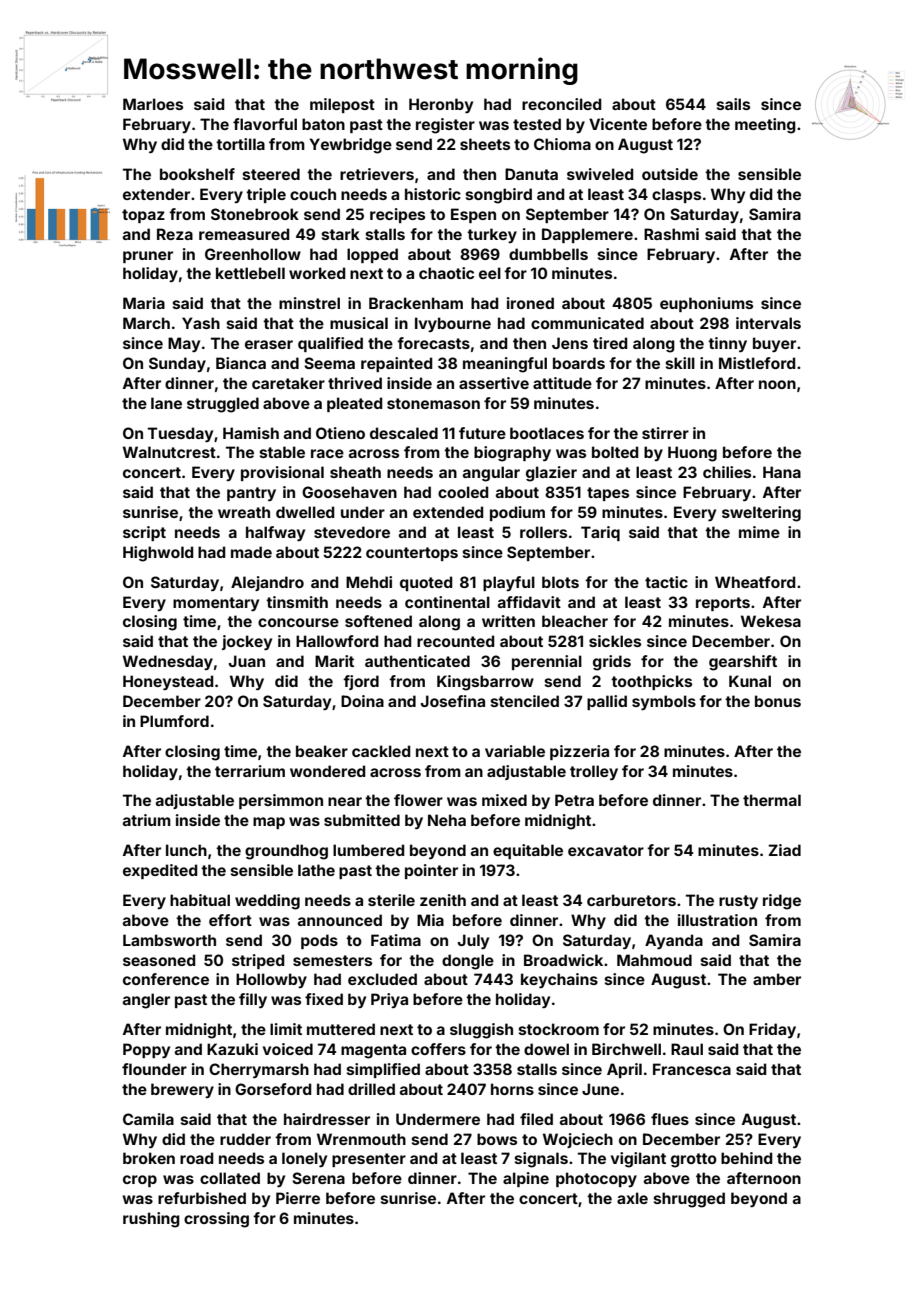 This screenshot has height=1308, width=924. Describe the element at coordinates (606, 850) in the screenshot. I see `excavator` at that location.
